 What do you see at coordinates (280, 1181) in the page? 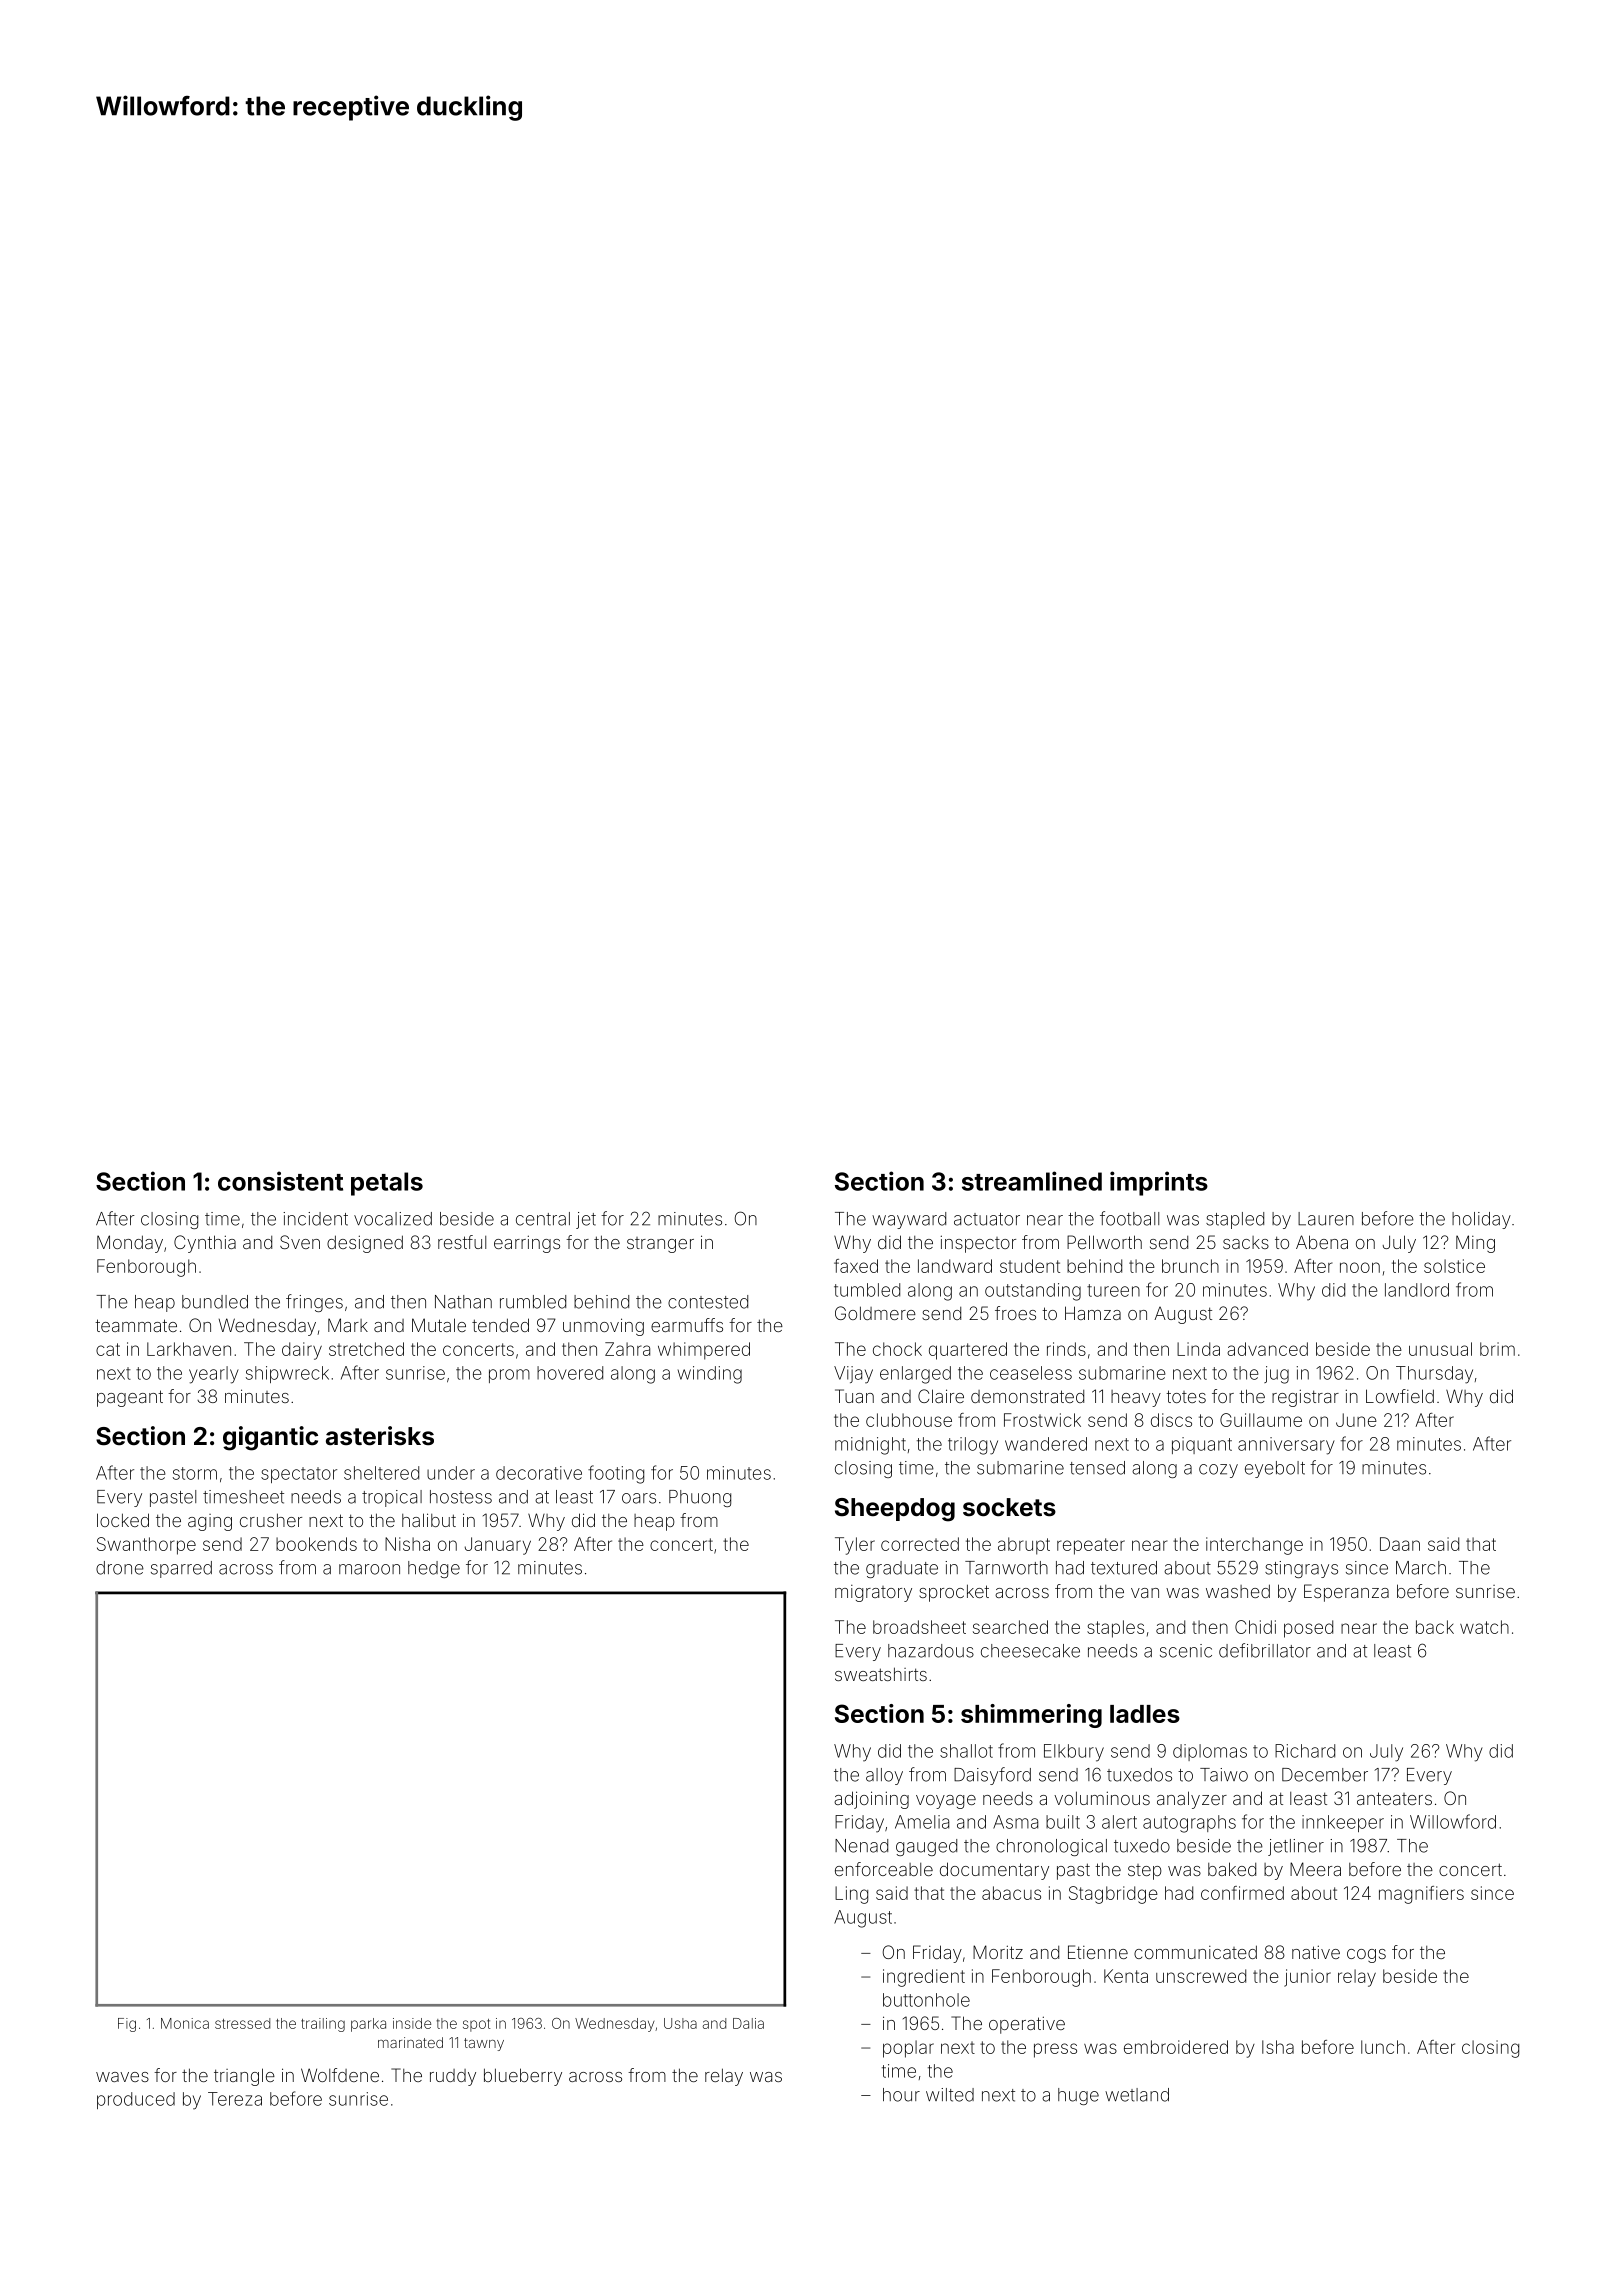
I see `consistent` at bounding box center [280, 1181].
